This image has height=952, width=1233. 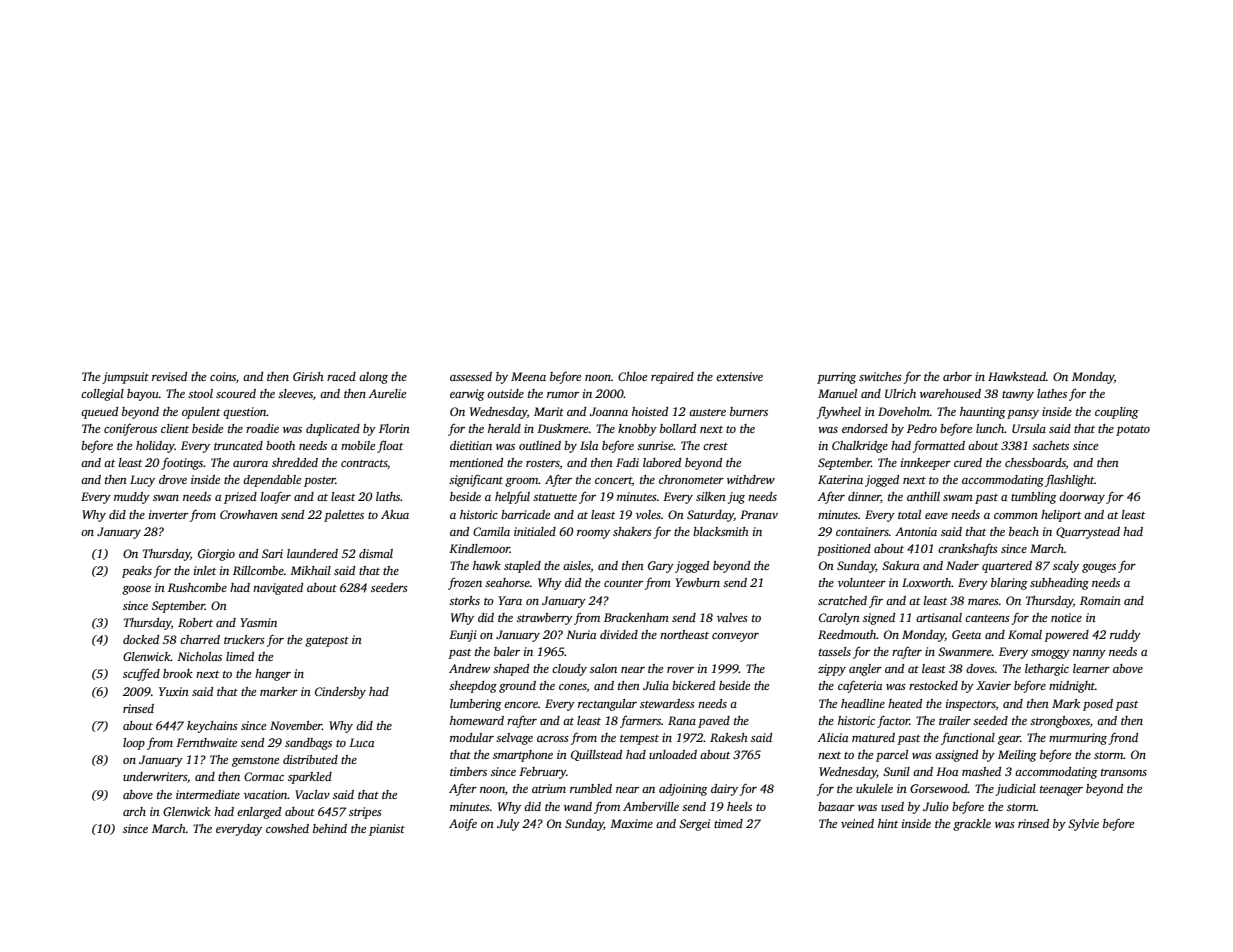 What do you see at coordinates (273, 675) in the image?
I see `hanger` at bounding box center [273, 675].
